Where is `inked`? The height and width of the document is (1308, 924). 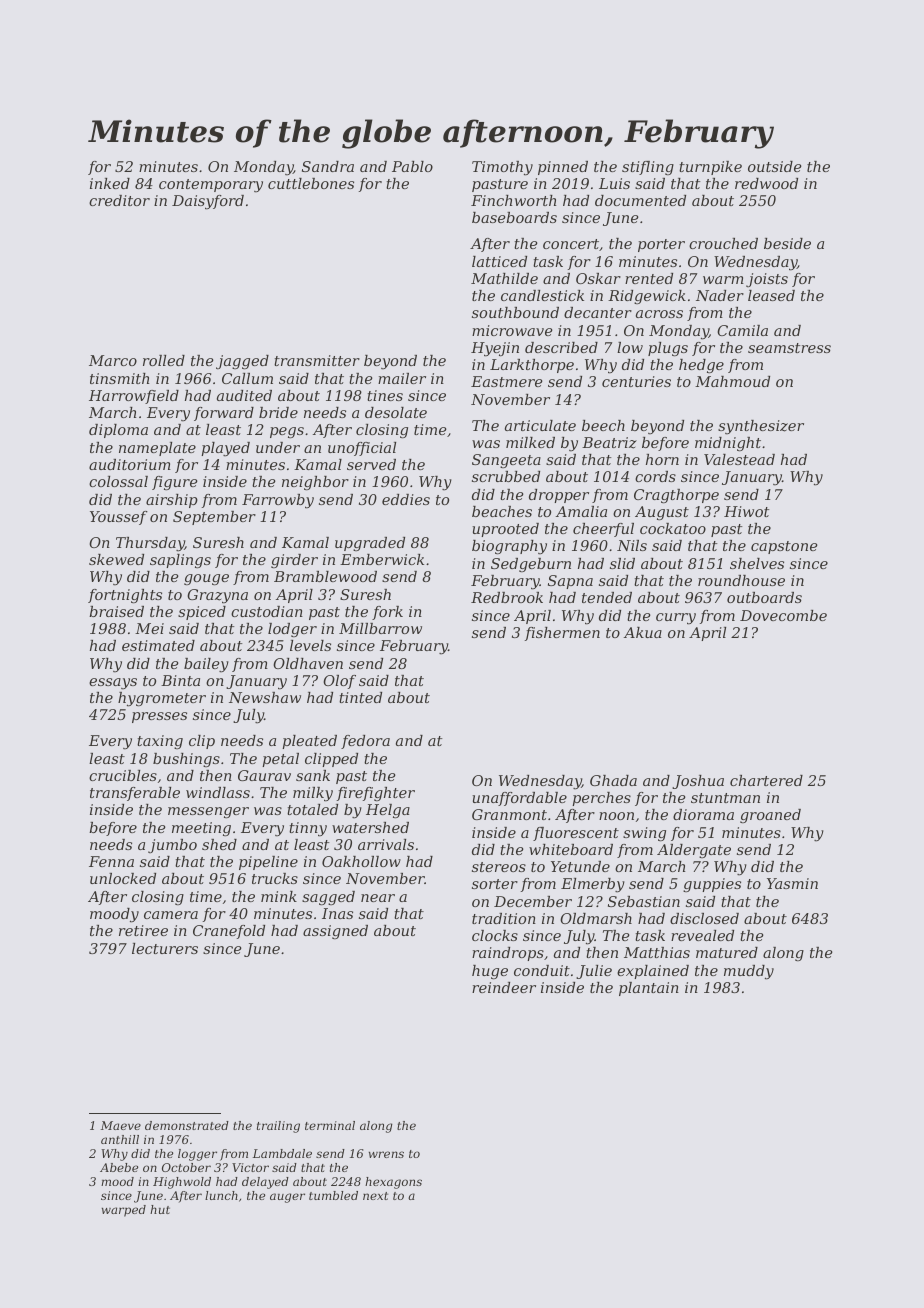 inked is located at coordinates (110, 183).
